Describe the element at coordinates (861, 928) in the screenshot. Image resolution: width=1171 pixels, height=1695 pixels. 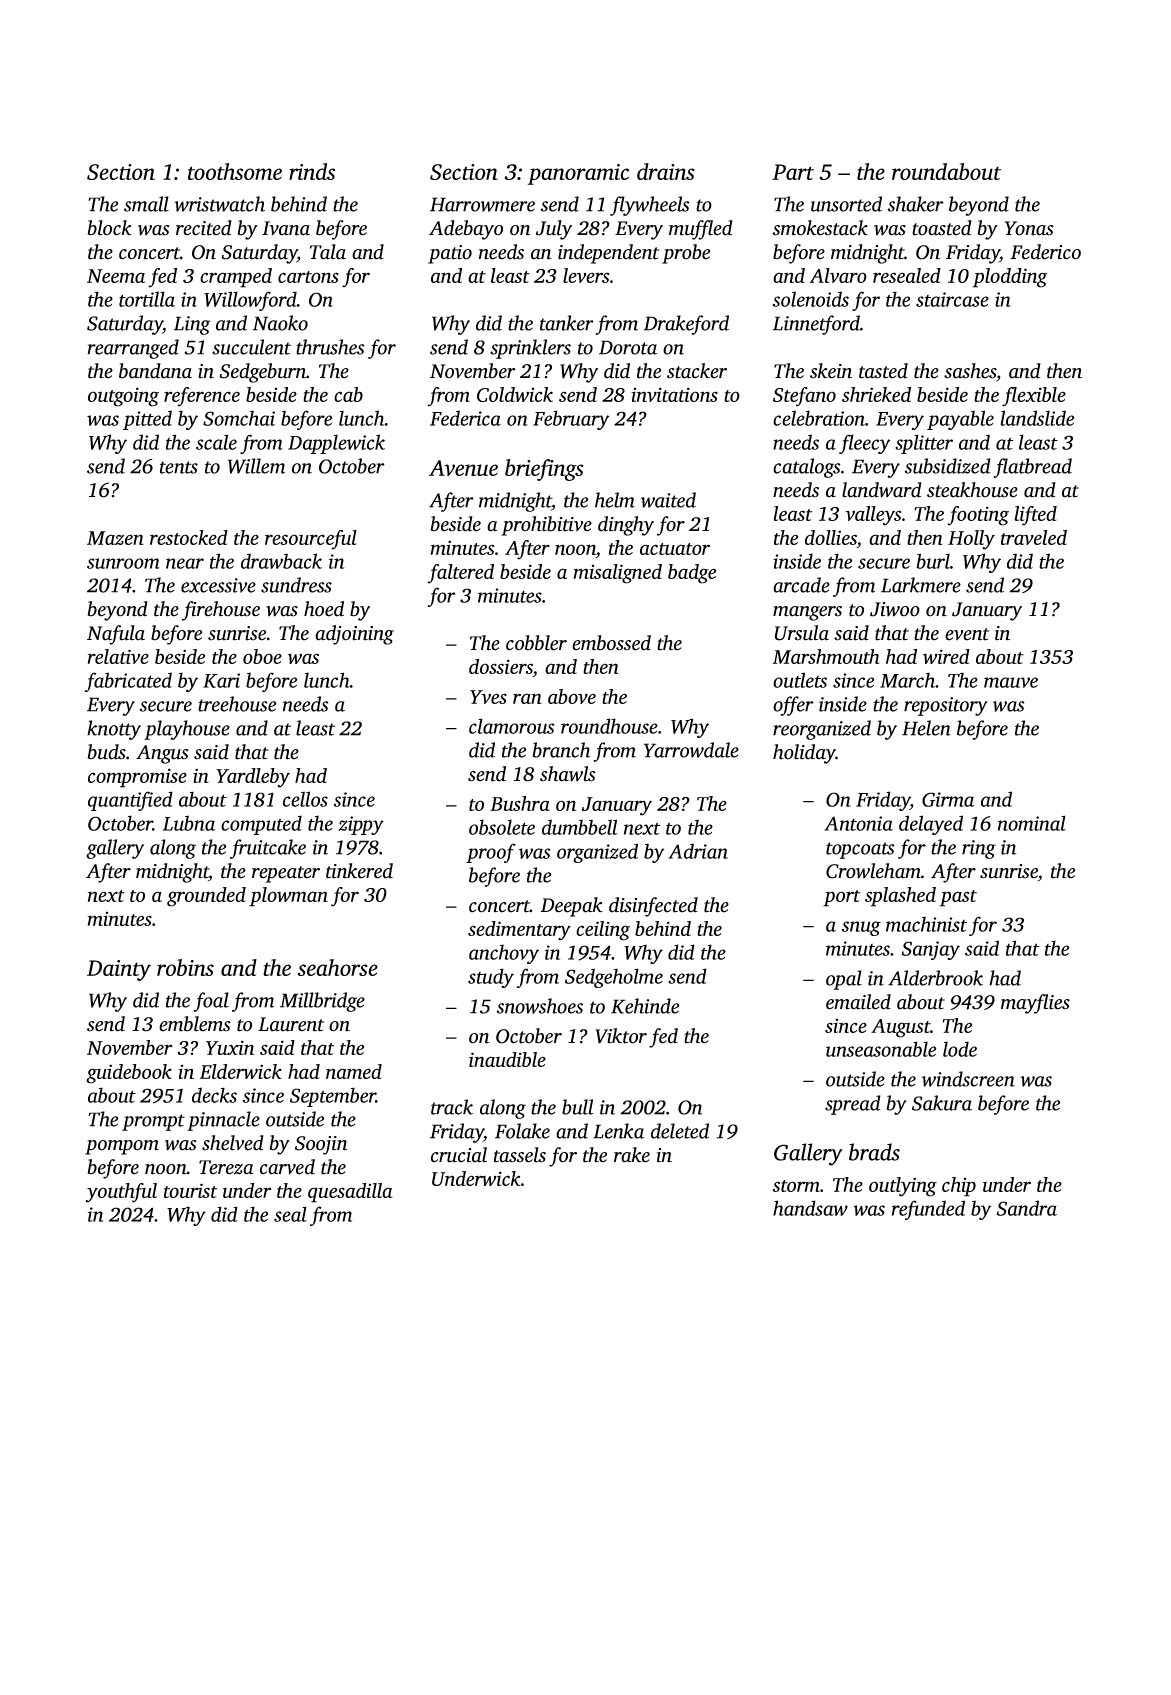
I see `snug` at that location.
